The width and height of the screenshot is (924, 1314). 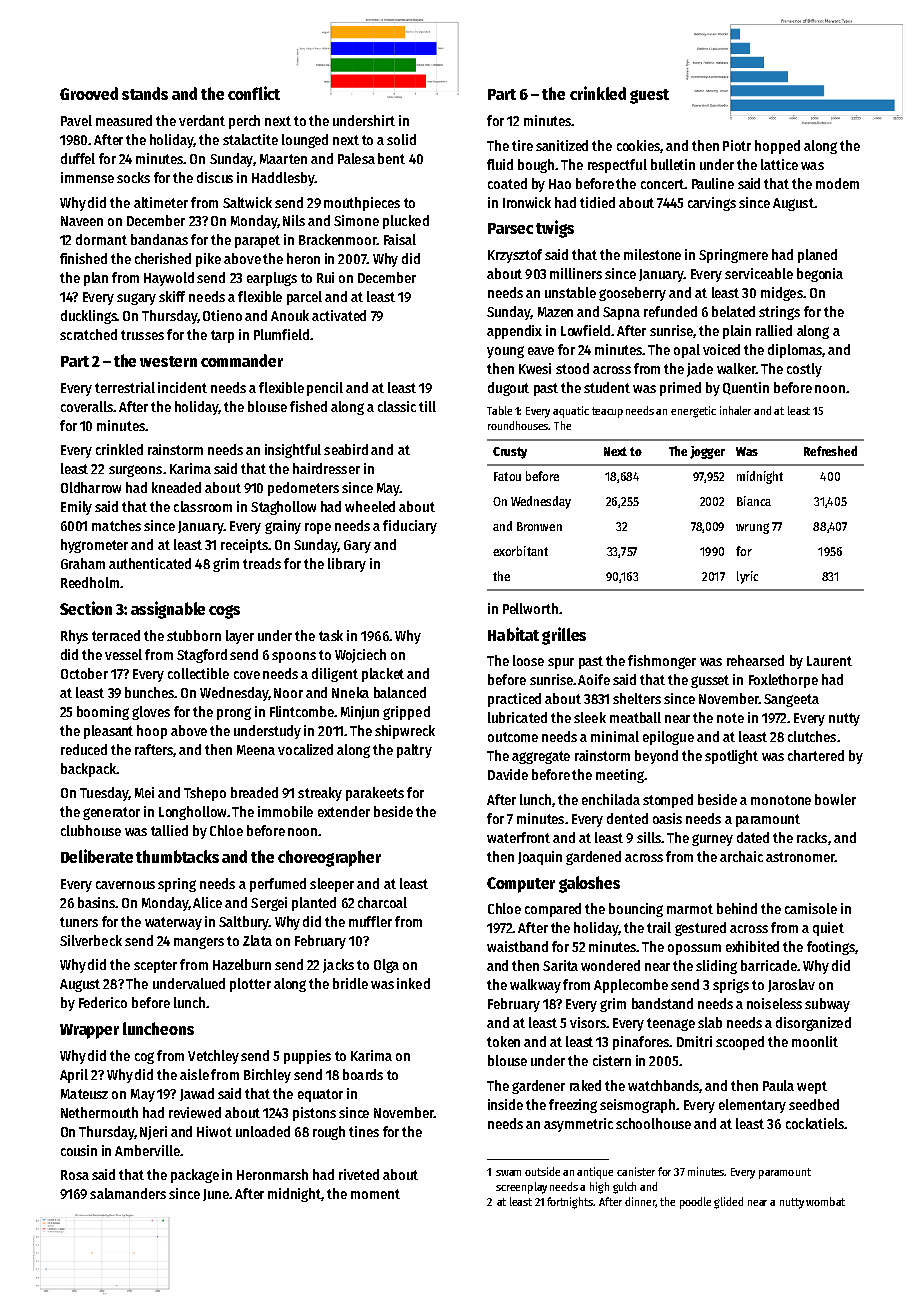 What do you see at coordinates (83, 563) in the screenshot?
I see `Graham` at bounding box center [83, 563].
